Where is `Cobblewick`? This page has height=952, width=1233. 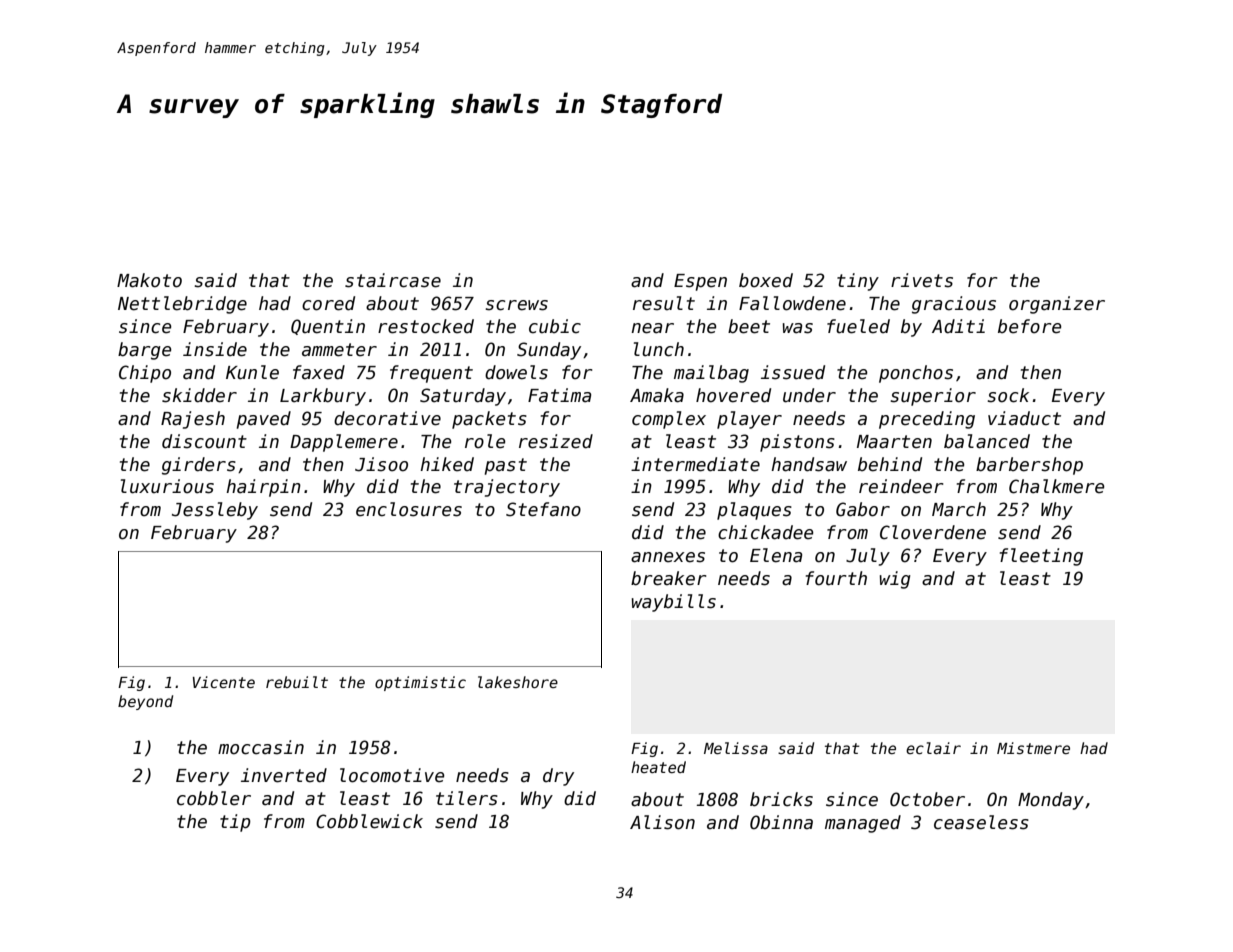
Cobblewick is located at coordinates (369, 821).
